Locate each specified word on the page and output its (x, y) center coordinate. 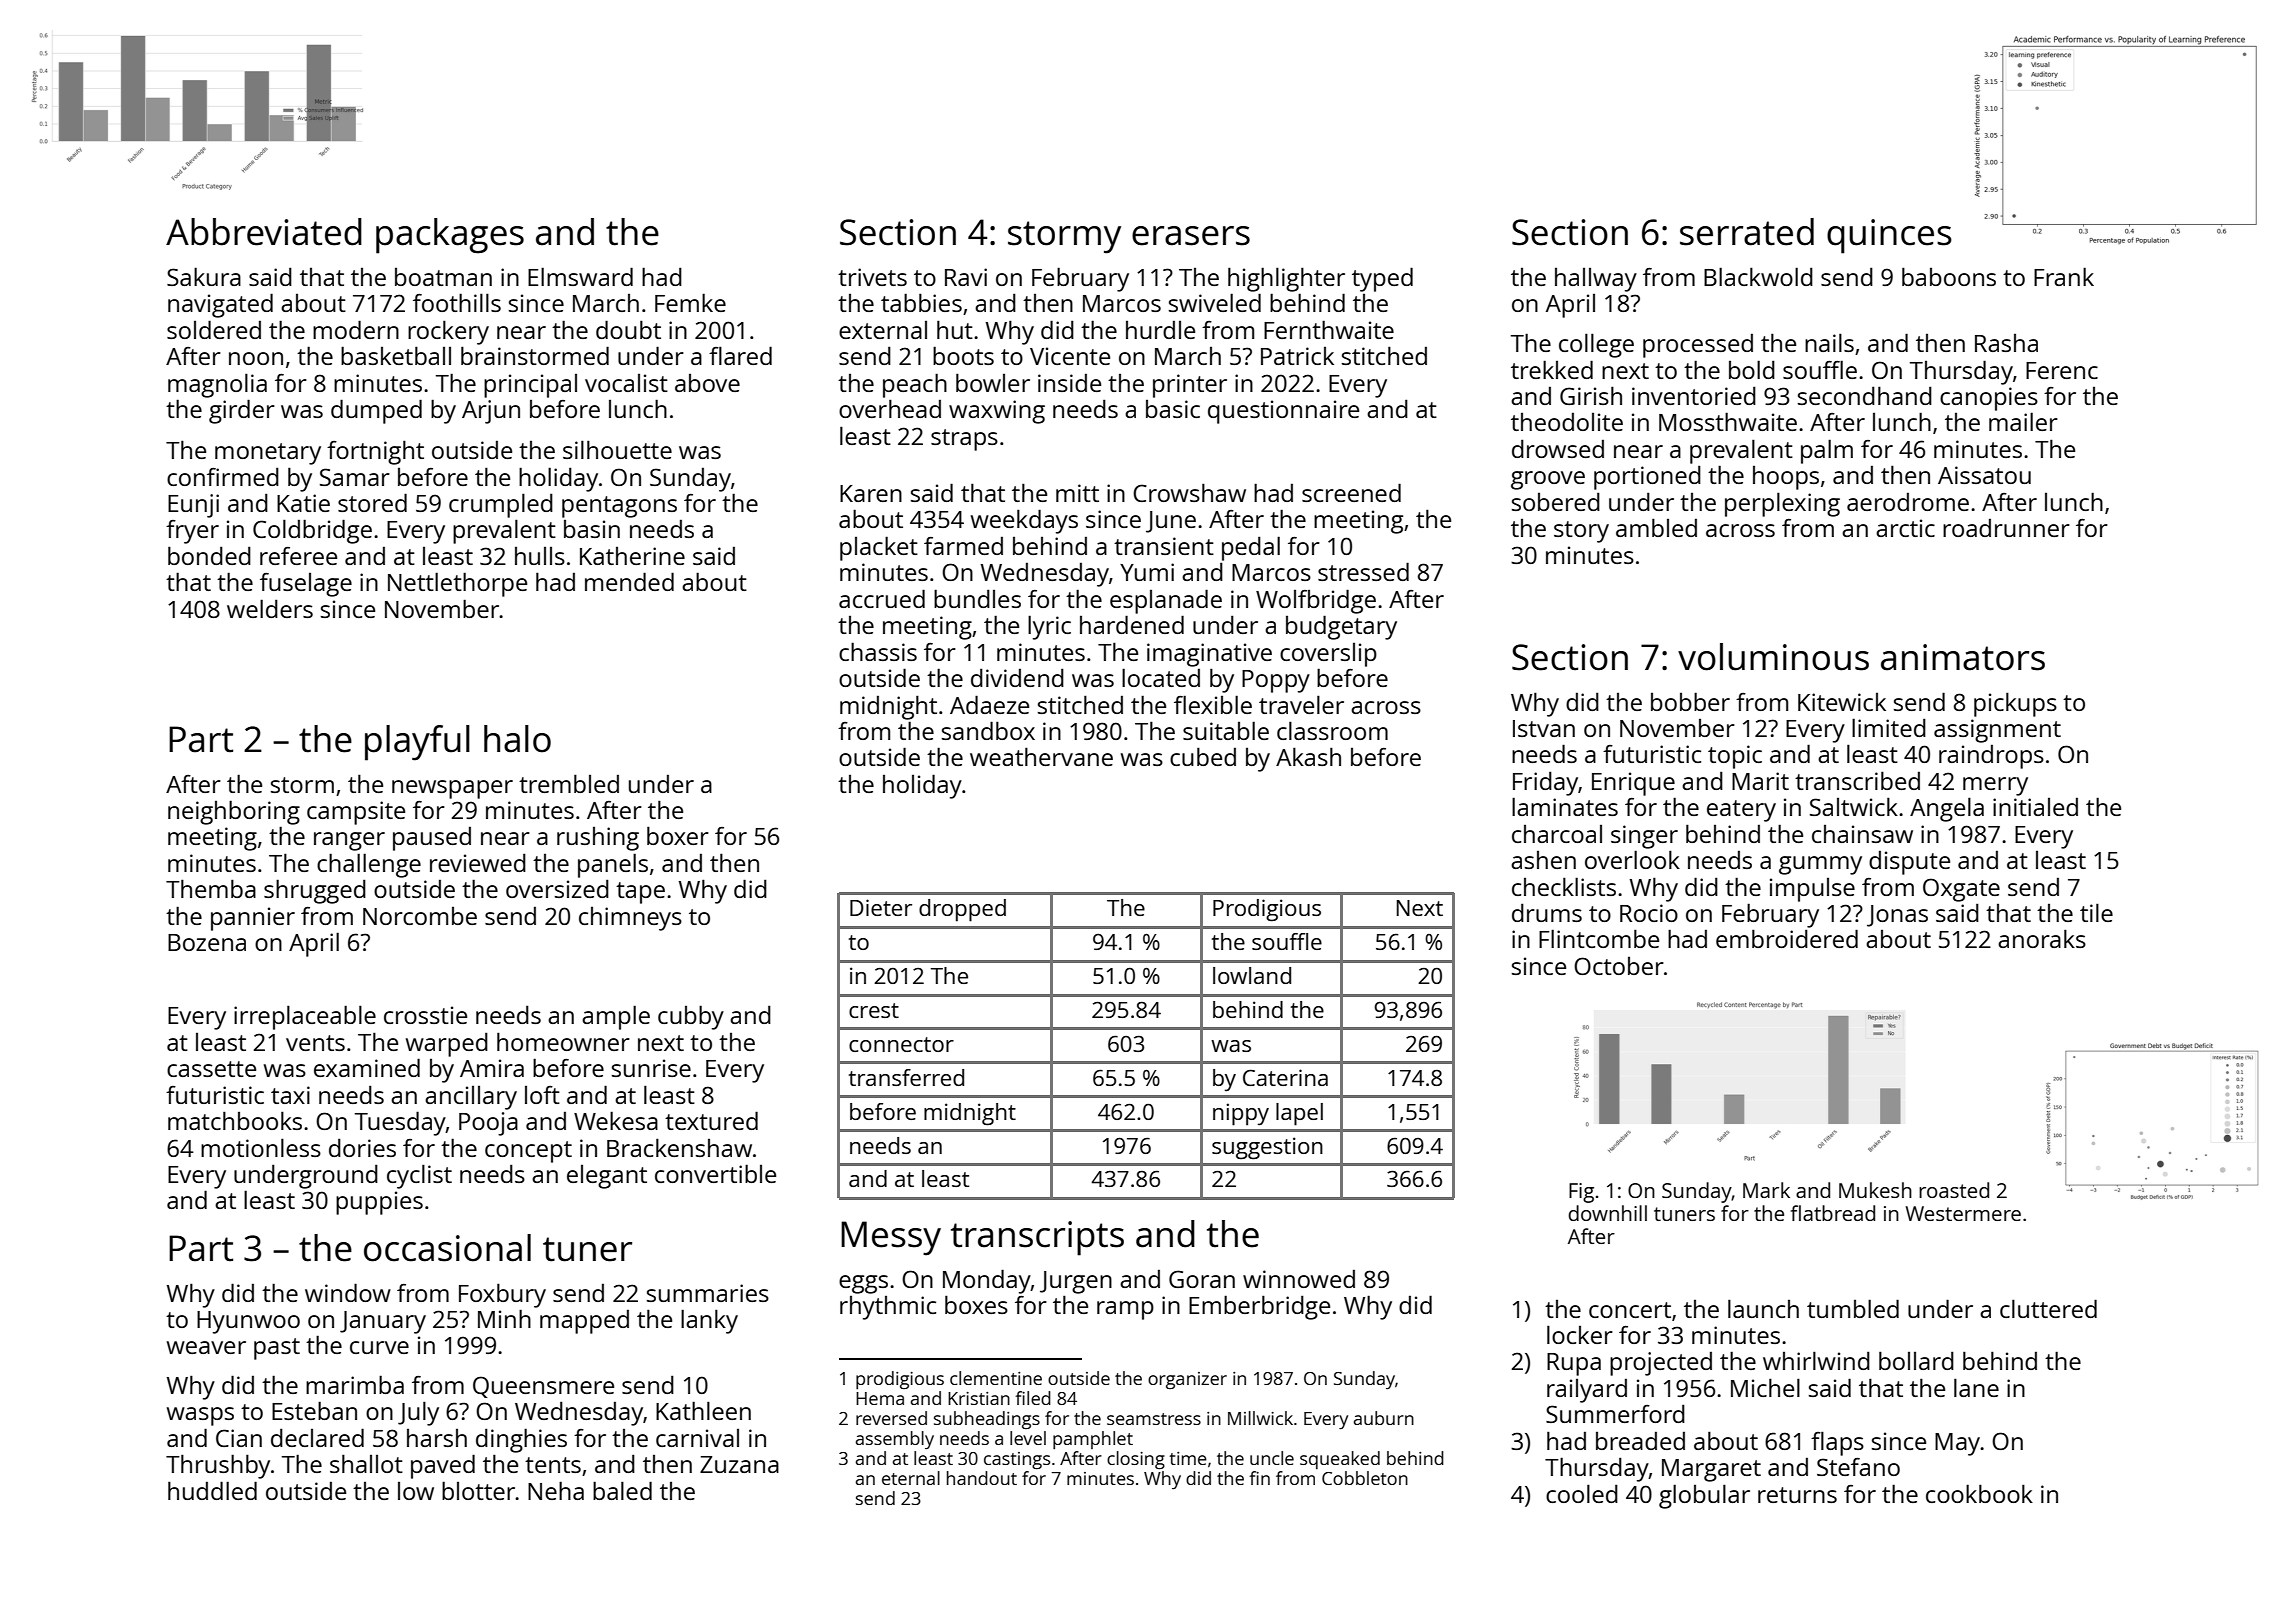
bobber (1690, 701)
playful (417, 743)
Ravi (966, 277)
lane (1976, 1387)
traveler (1301, 704)
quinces (1889, 236)
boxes (976, 1304)
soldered (214, 329)
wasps (200, 1416)
